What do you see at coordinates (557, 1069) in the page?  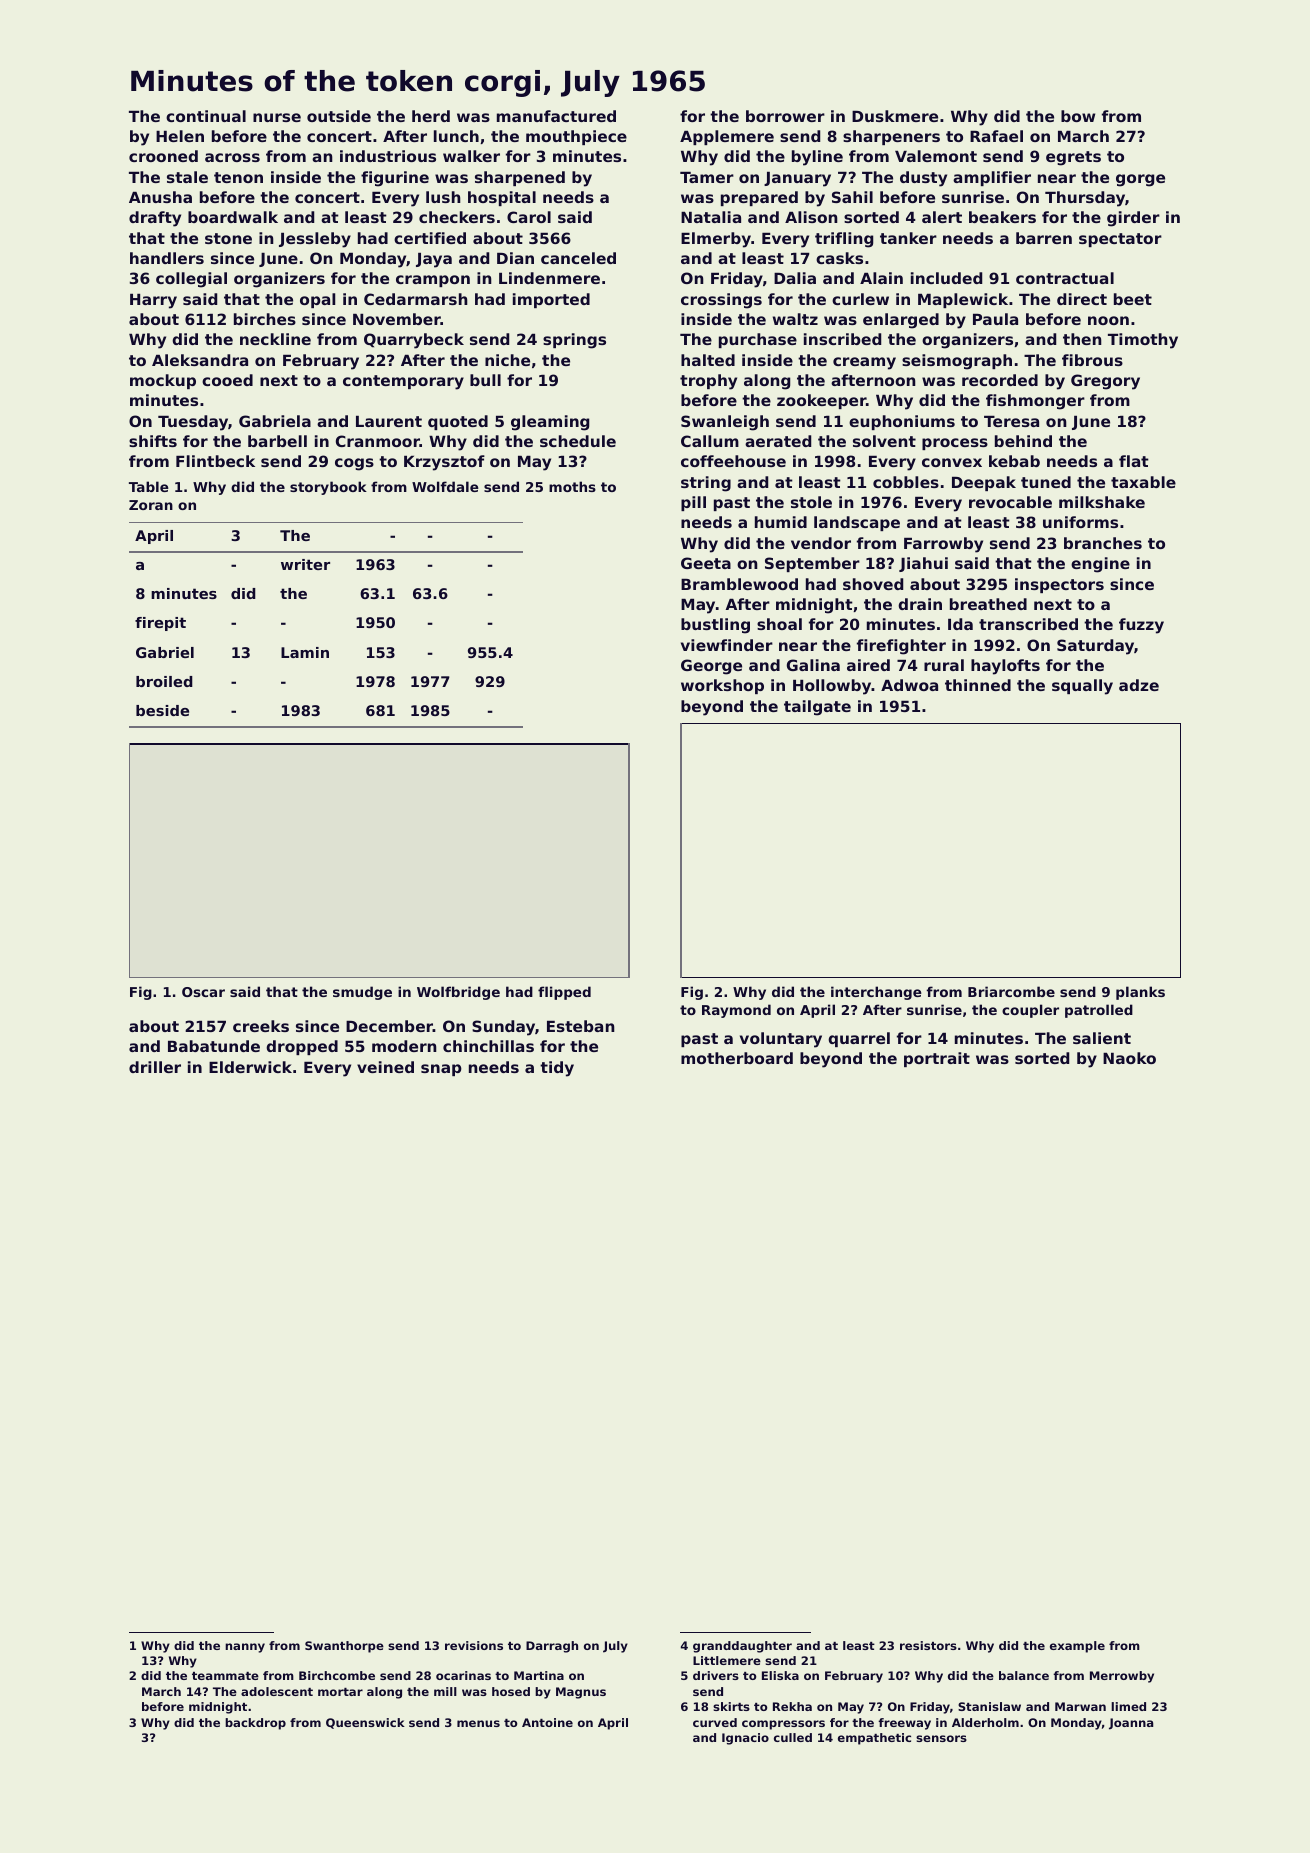 I see `tidy` at bounding box center [557, 1069].
